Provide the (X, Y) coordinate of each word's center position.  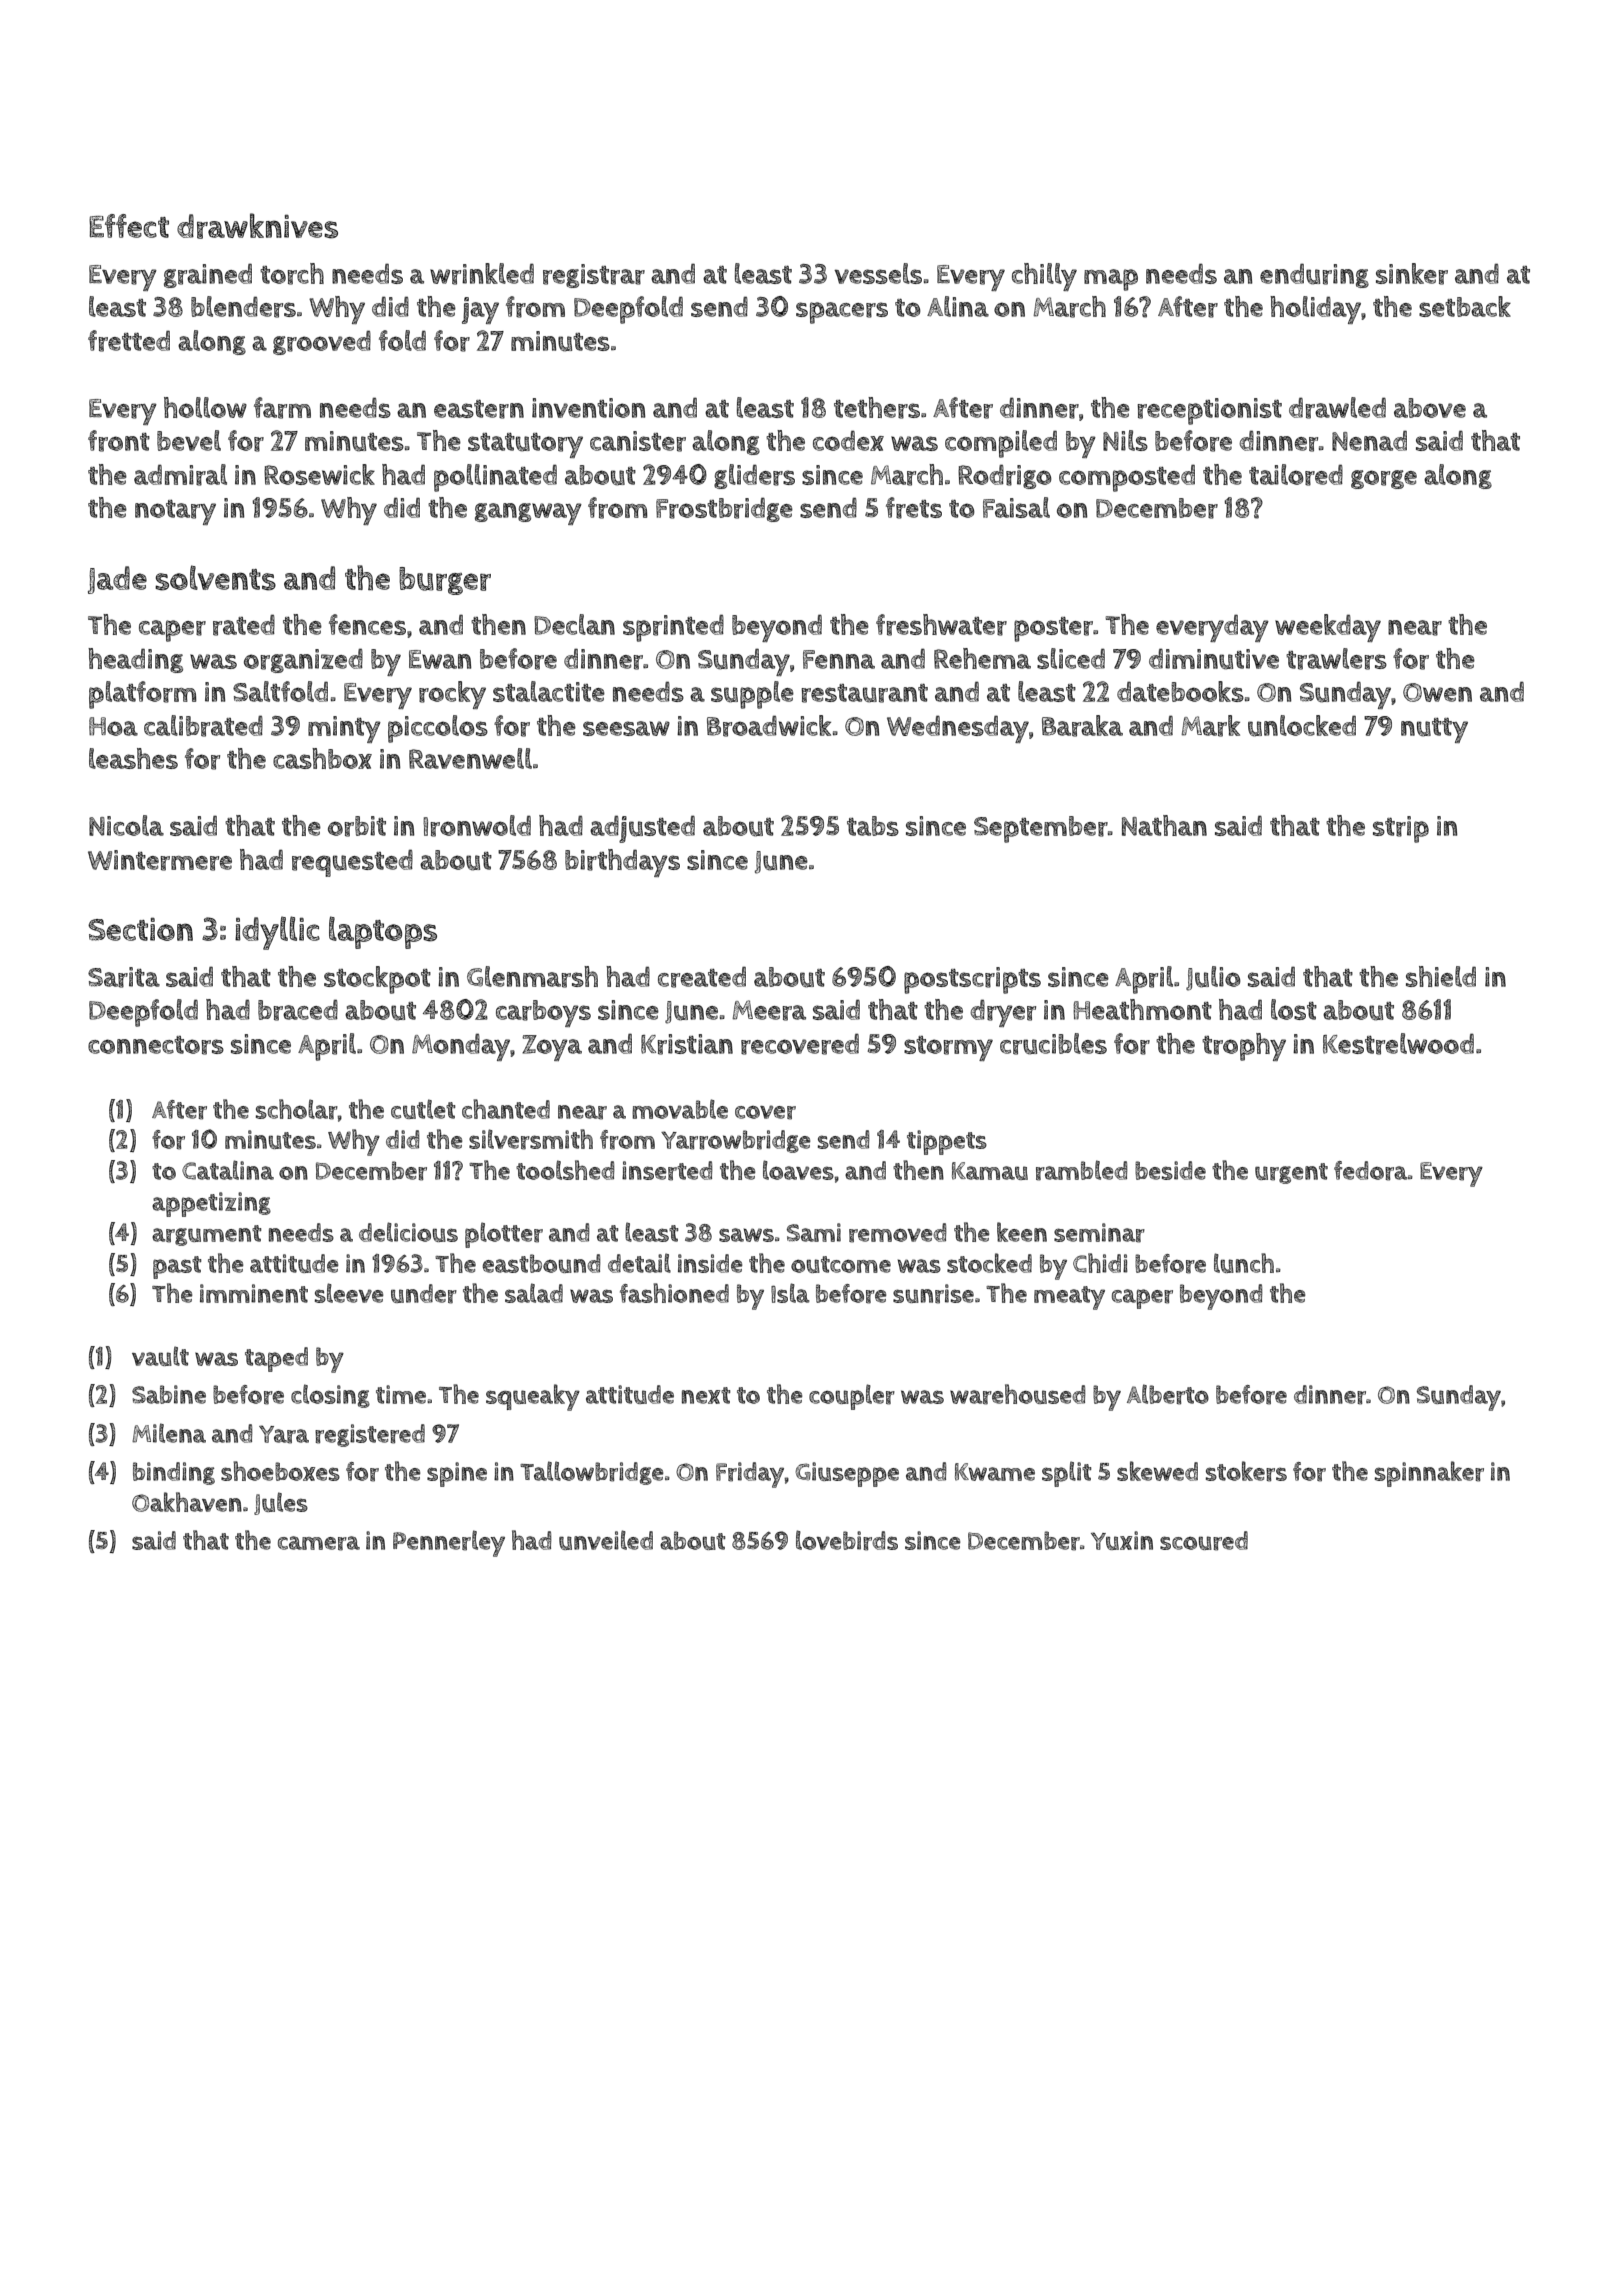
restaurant (864, 693)
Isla (790, 1293)
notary (175, 512)
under (424, 1294)
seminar (1099, 1233)
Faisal (1016, 507)
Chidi (1100, 1263)
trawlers (1336, 659)
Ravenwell (470, 758)
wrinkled (482, 274)
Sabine (169, 1394)
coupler (852, 1397)
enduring (1314, 275)
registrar (594, 276)
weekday (1328, 628)
